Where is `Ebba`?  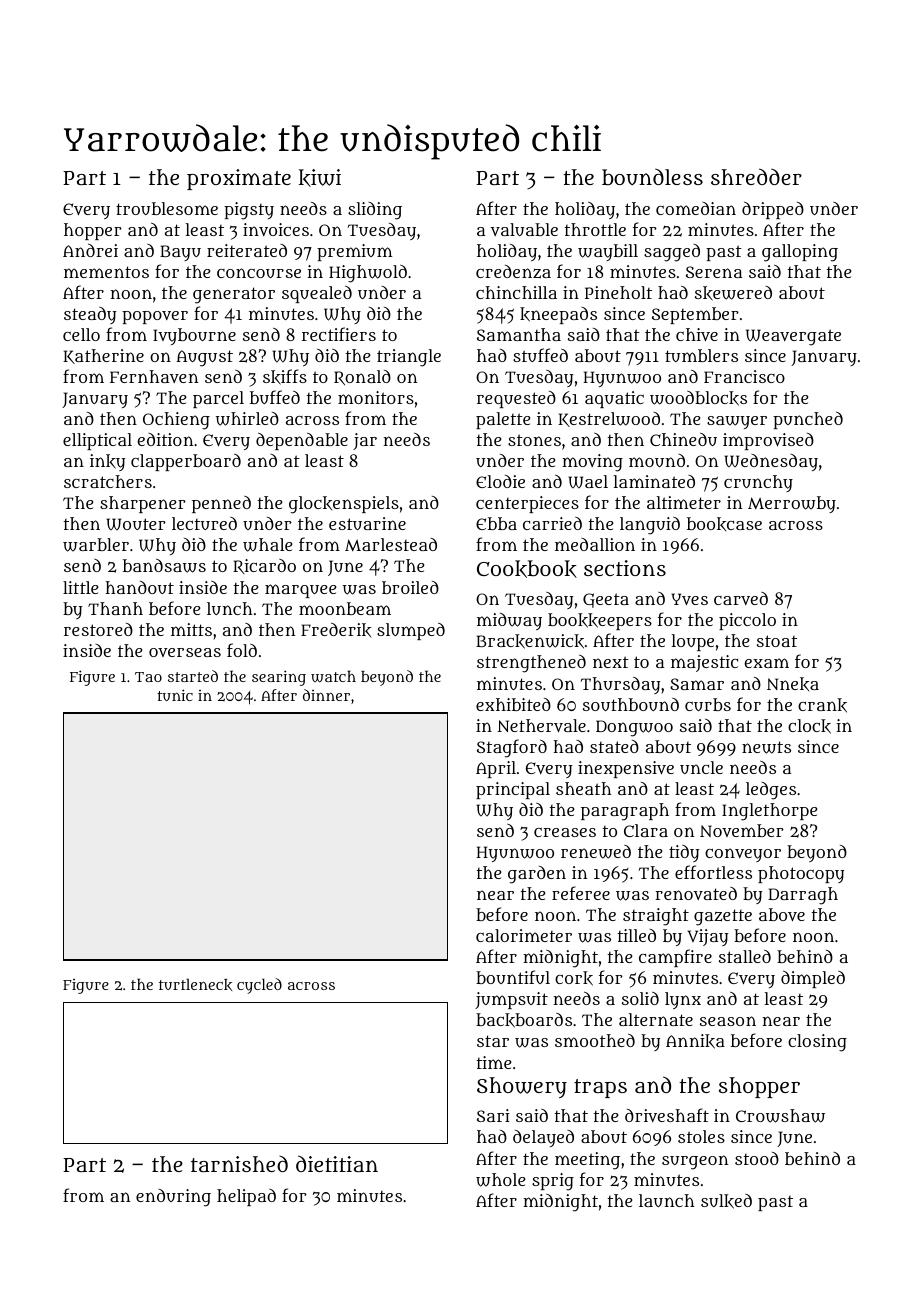
Ebba is located at coordinates (496, 523).
